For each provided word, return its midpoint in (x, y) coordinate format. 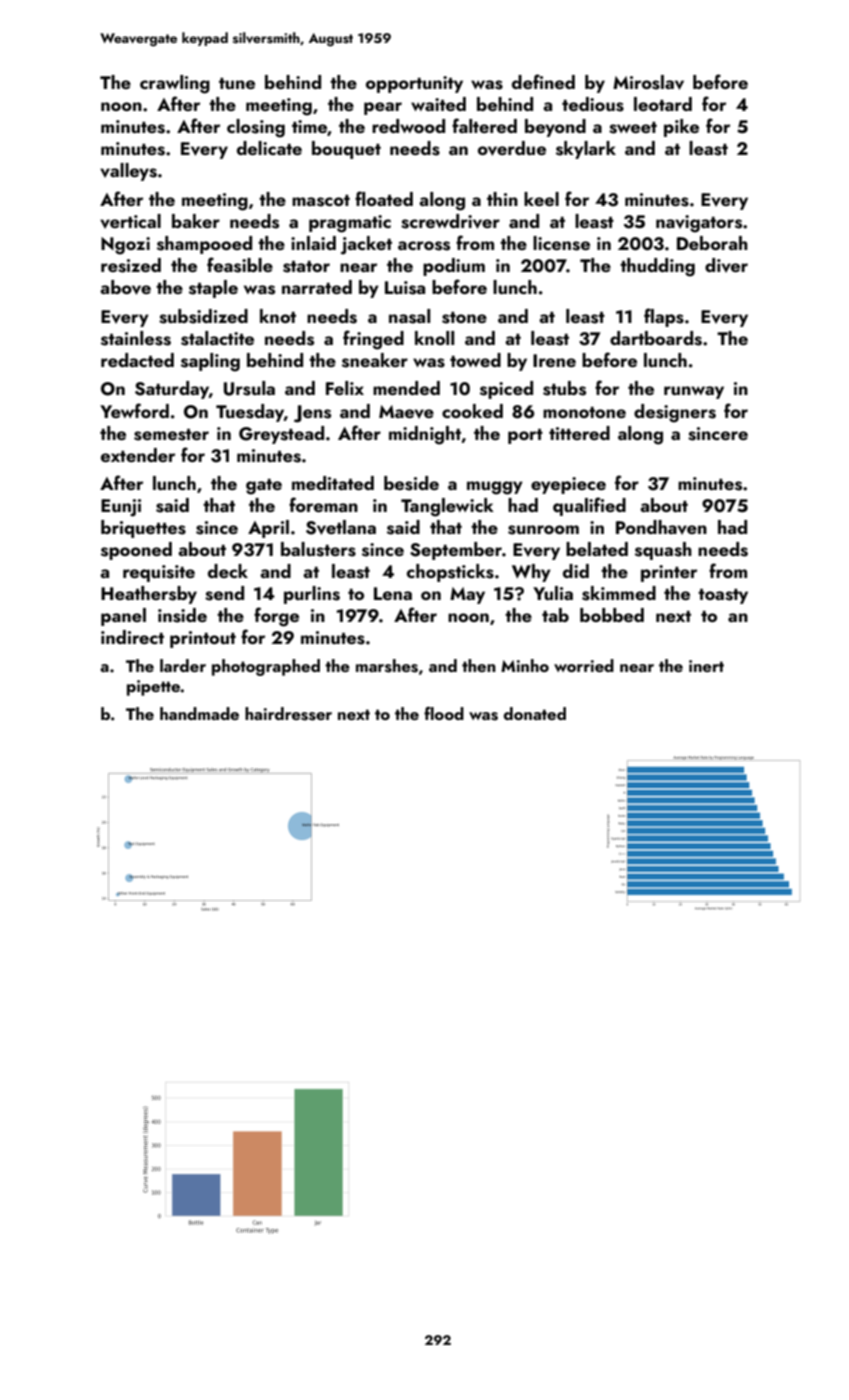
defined (543, 81)
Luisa (405, 288)
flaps (664, 317)
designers (675, 413)
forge (276, 617)
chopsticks (450, 573)
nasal (409, 316)
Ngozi (125, 246)
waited (438, 104)
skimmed (619, 593)
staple (213, 289)
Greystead (281, 435)
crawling (175, 84)
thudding (657, 267)
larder (183, 665)
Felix (345, 388)
